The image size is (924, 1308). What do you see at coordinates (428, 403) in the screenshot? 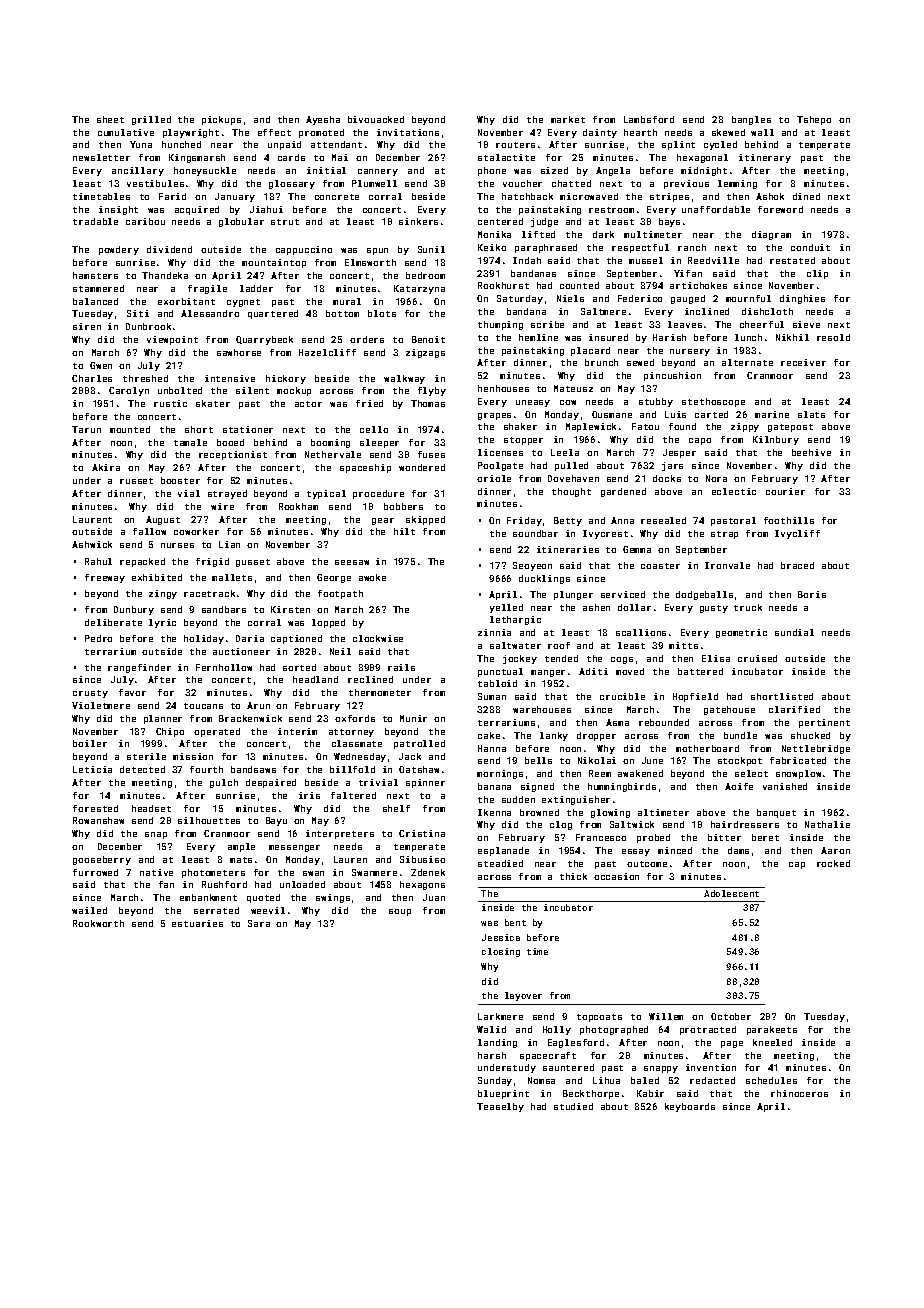
I see `Thomas` at bounding box center [428, 403].
